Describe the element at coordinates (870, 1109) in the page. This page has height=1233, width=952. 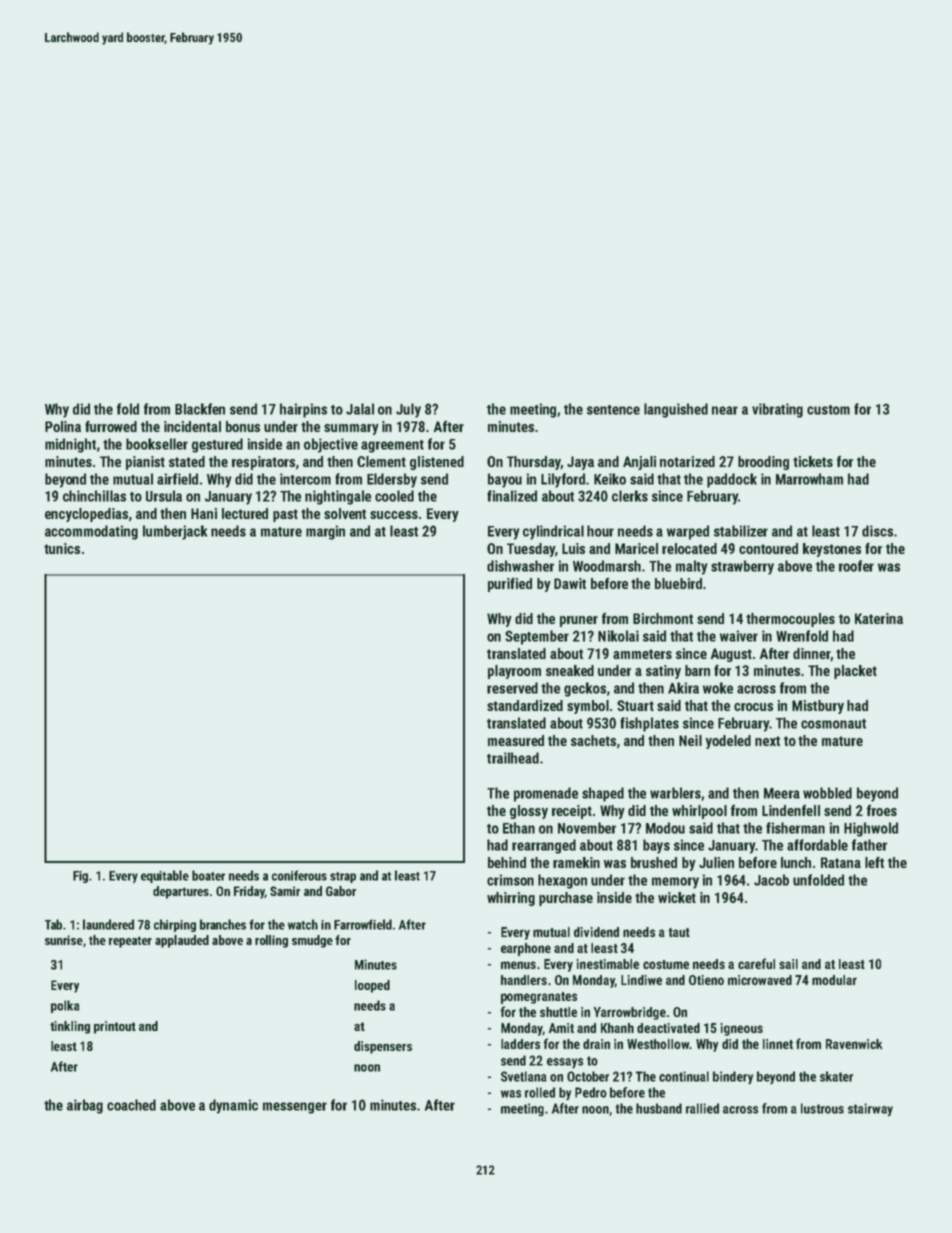
I see `stairway` at that location.
